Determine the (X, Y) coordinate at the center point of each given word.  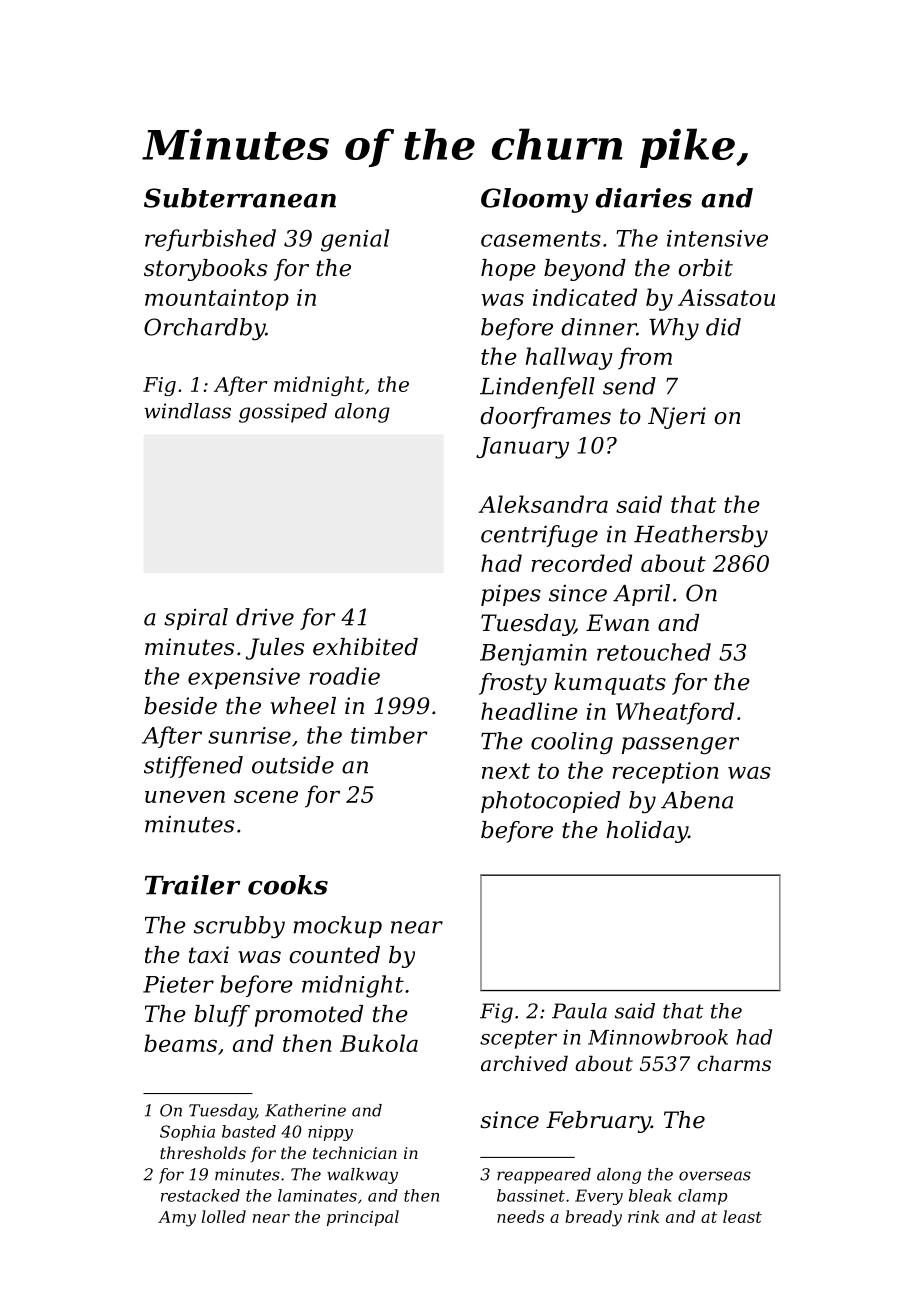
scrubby (239, 927)
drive (265, 617)
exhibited (365, 647)
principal (363, 1218)
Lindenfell (537, 388)
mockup (337, 927)
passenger (680, 745)
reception (665, 773)
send (629, 386)
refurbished (210, 240)
